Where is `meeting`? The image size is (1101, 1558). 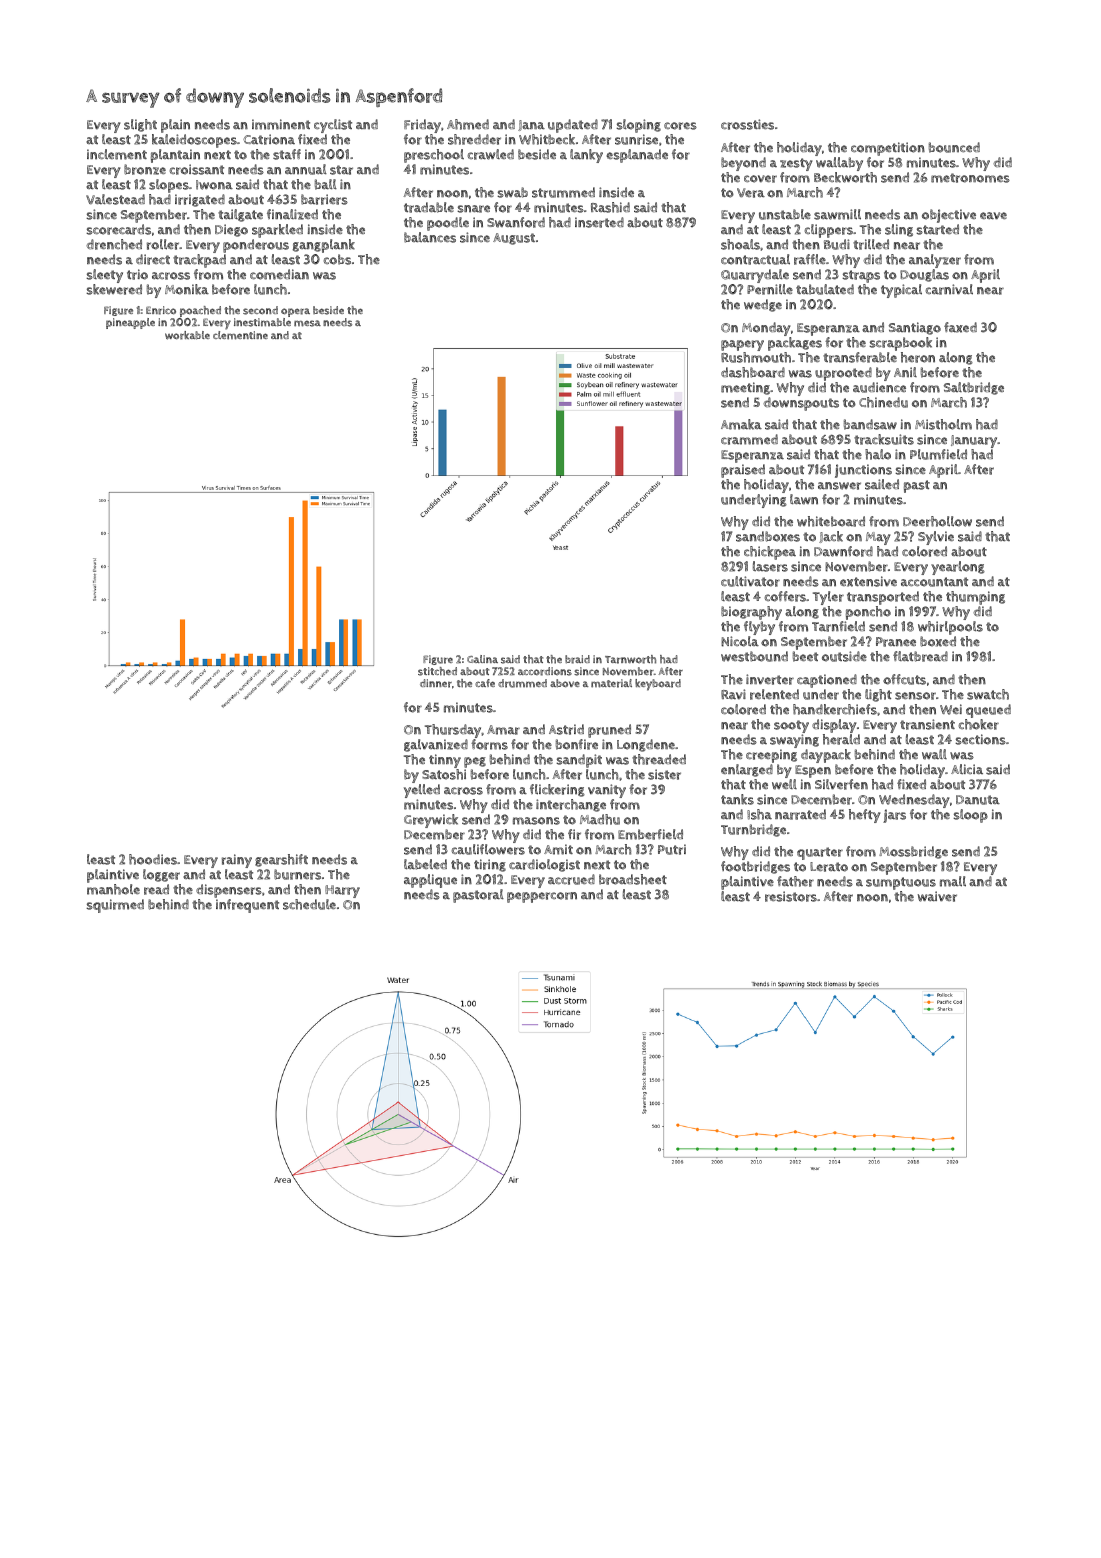
meeting is located at coordinates (745, 388).
